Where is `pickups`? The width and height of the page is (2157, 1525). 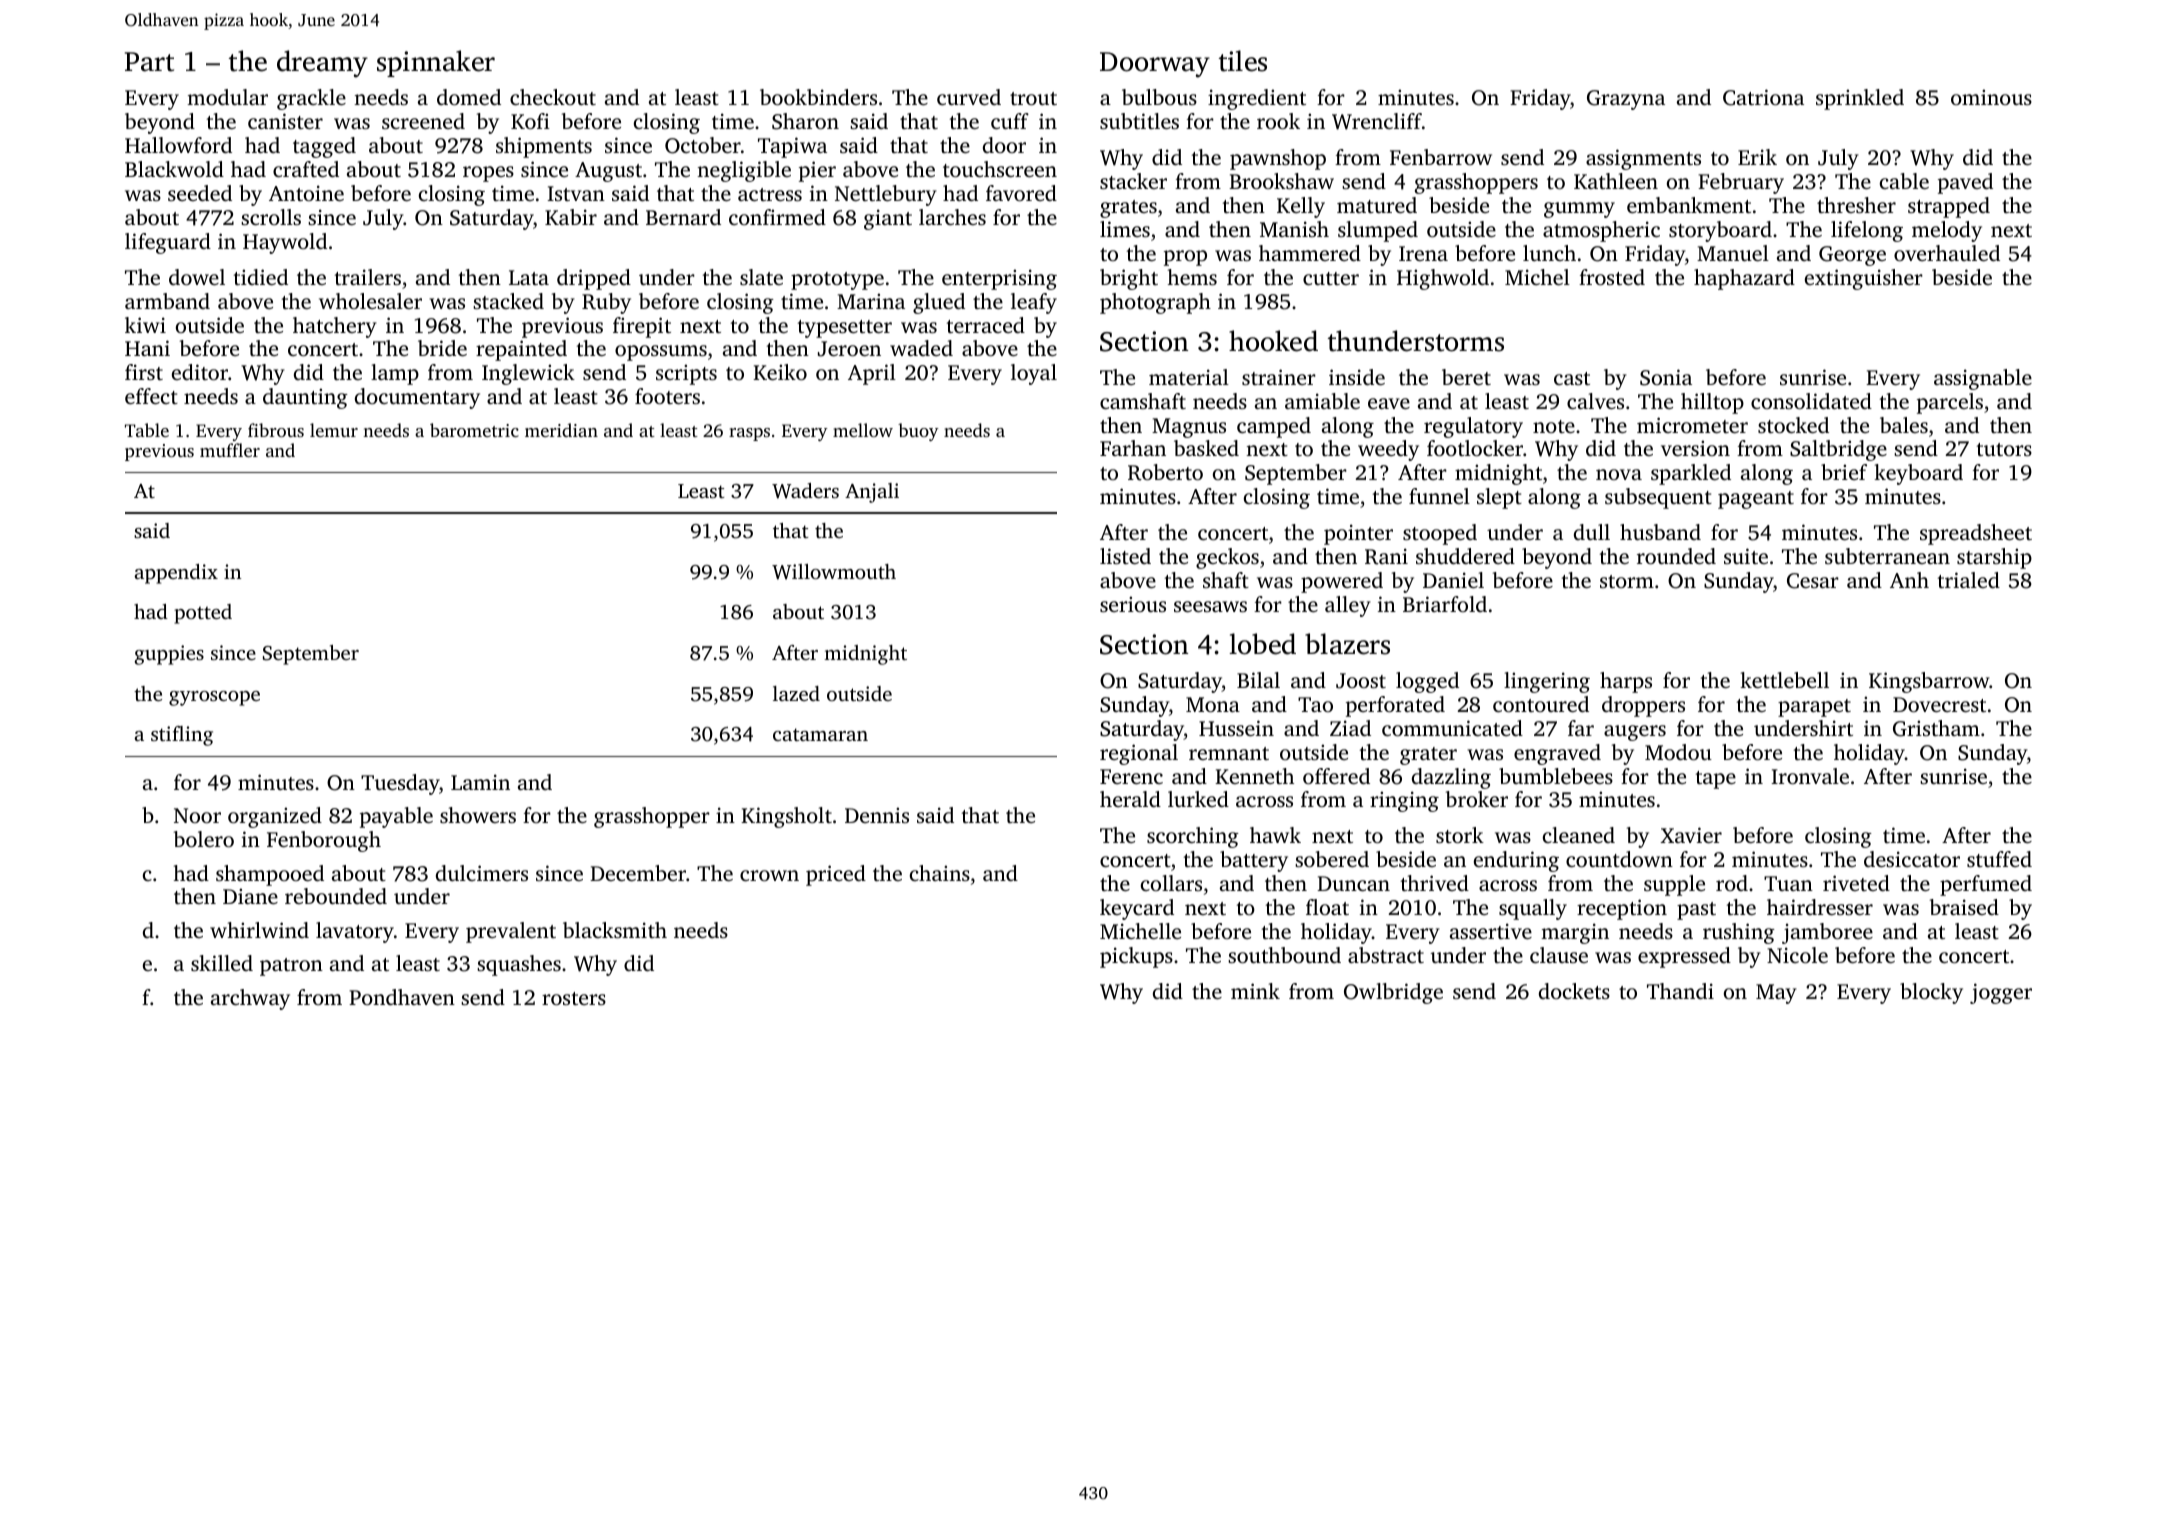
pickups is located at coordinates (1136, 957).
